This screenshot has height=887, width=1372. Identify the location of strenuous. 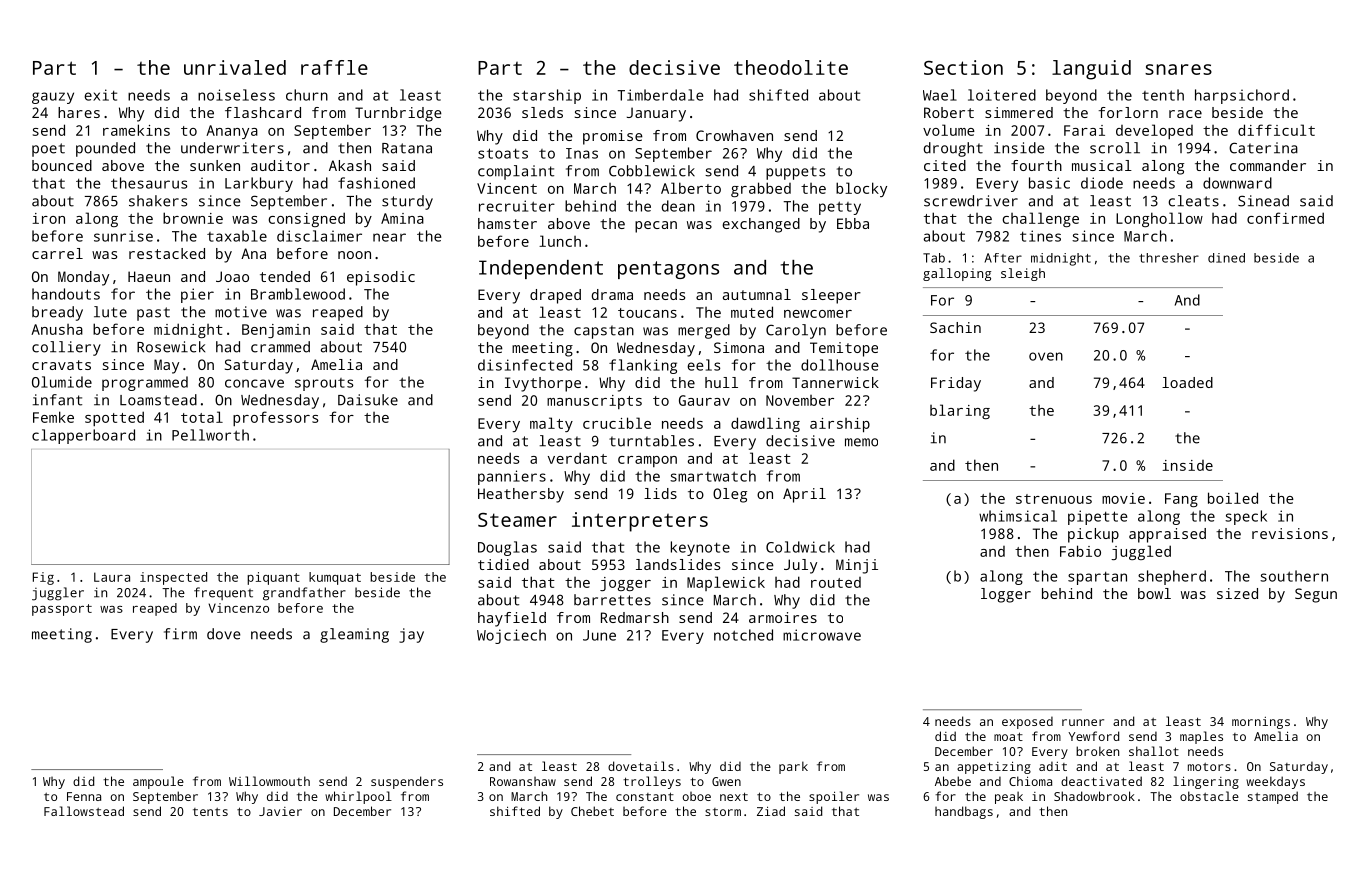
(1054, 499).
